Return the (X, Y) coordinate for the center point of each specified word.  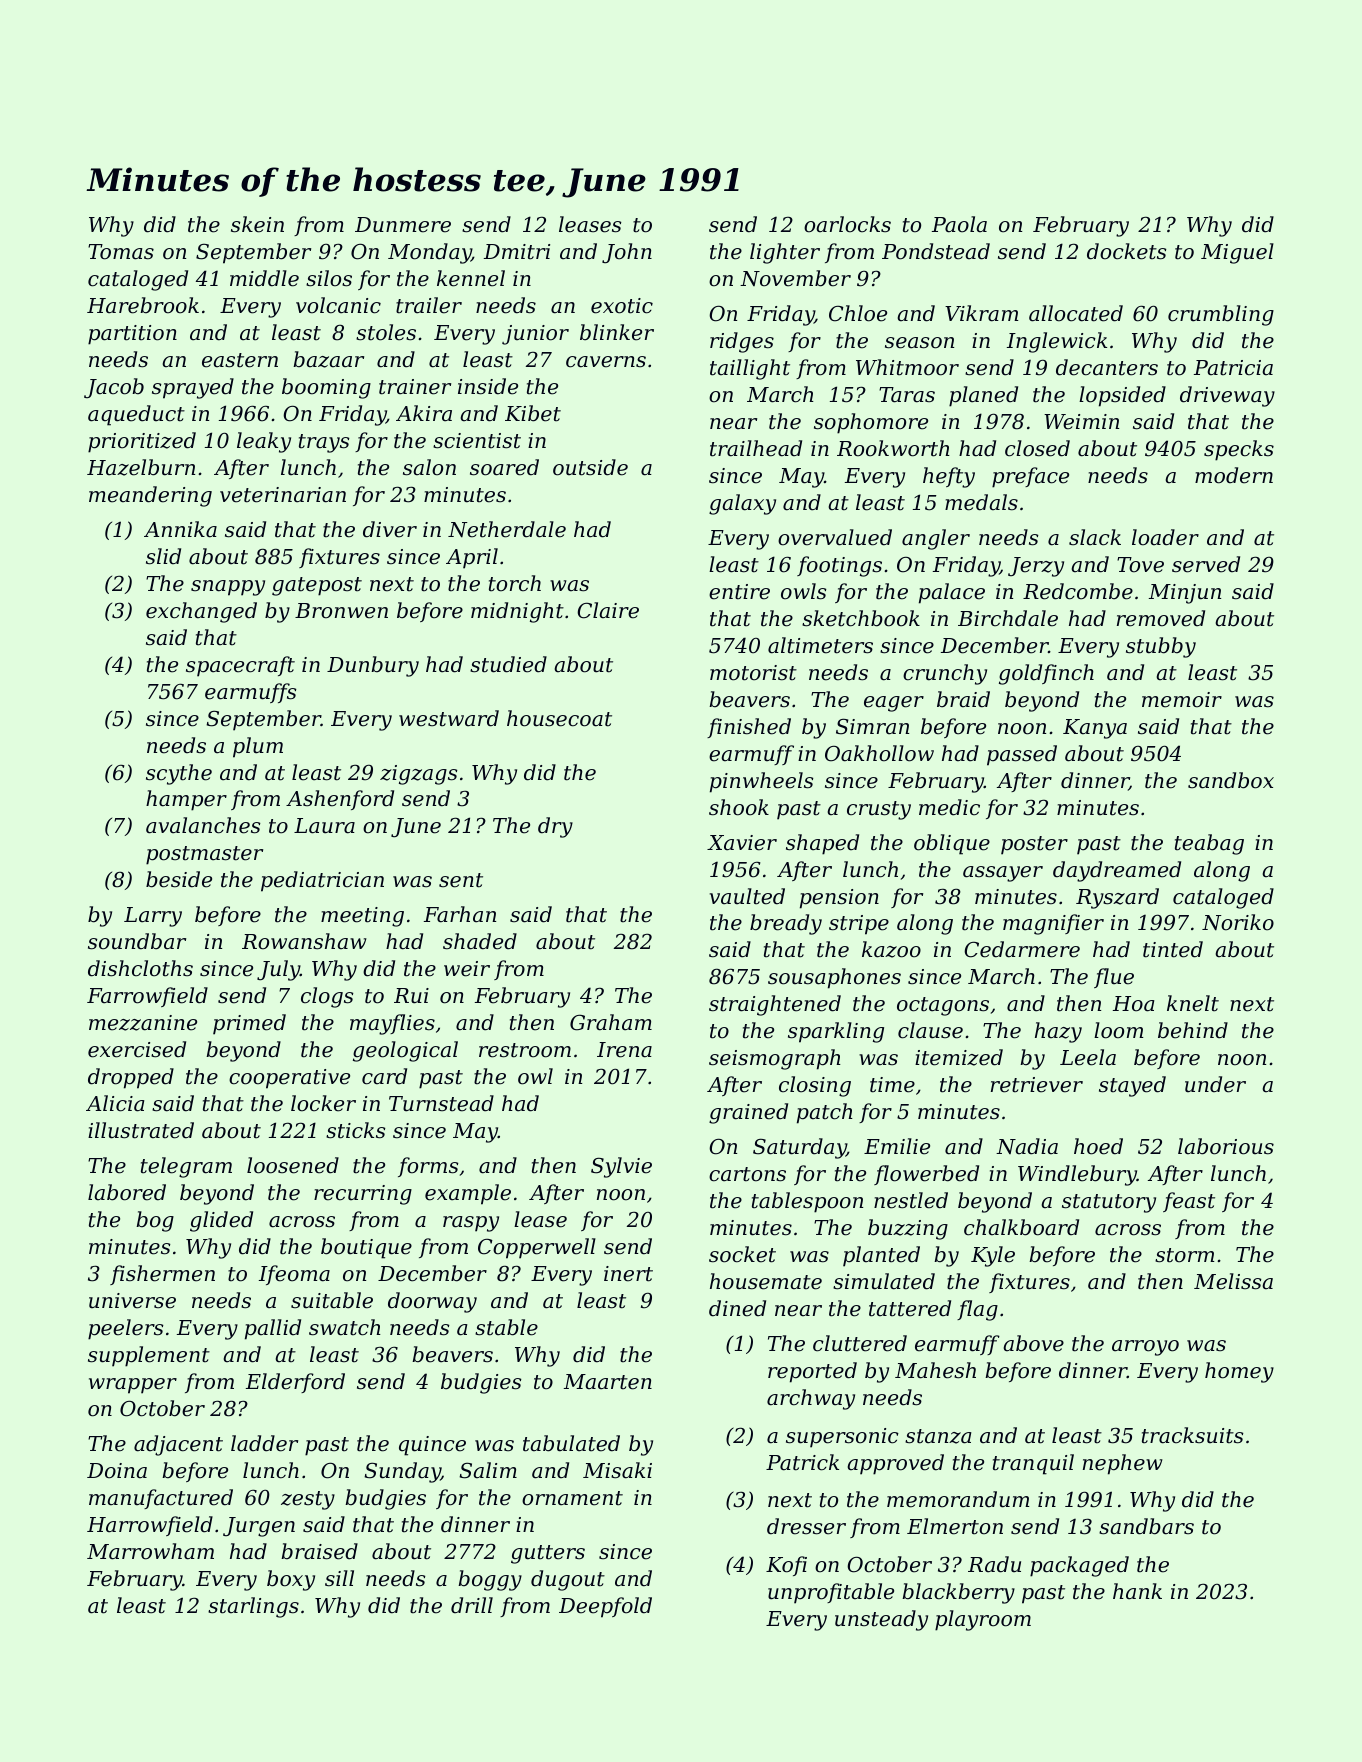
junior (535, 335)
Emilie (897, 1146)
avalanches (203, 825)
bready (786, 924)
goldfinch (1046, 674)
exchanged (201, 612)
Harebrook (143, 305)
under (1215, 1084)
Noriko (1238, 922)
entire (739, 592)
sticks (355, 1130)
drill (472, 1605)
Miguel (1237, 253)
